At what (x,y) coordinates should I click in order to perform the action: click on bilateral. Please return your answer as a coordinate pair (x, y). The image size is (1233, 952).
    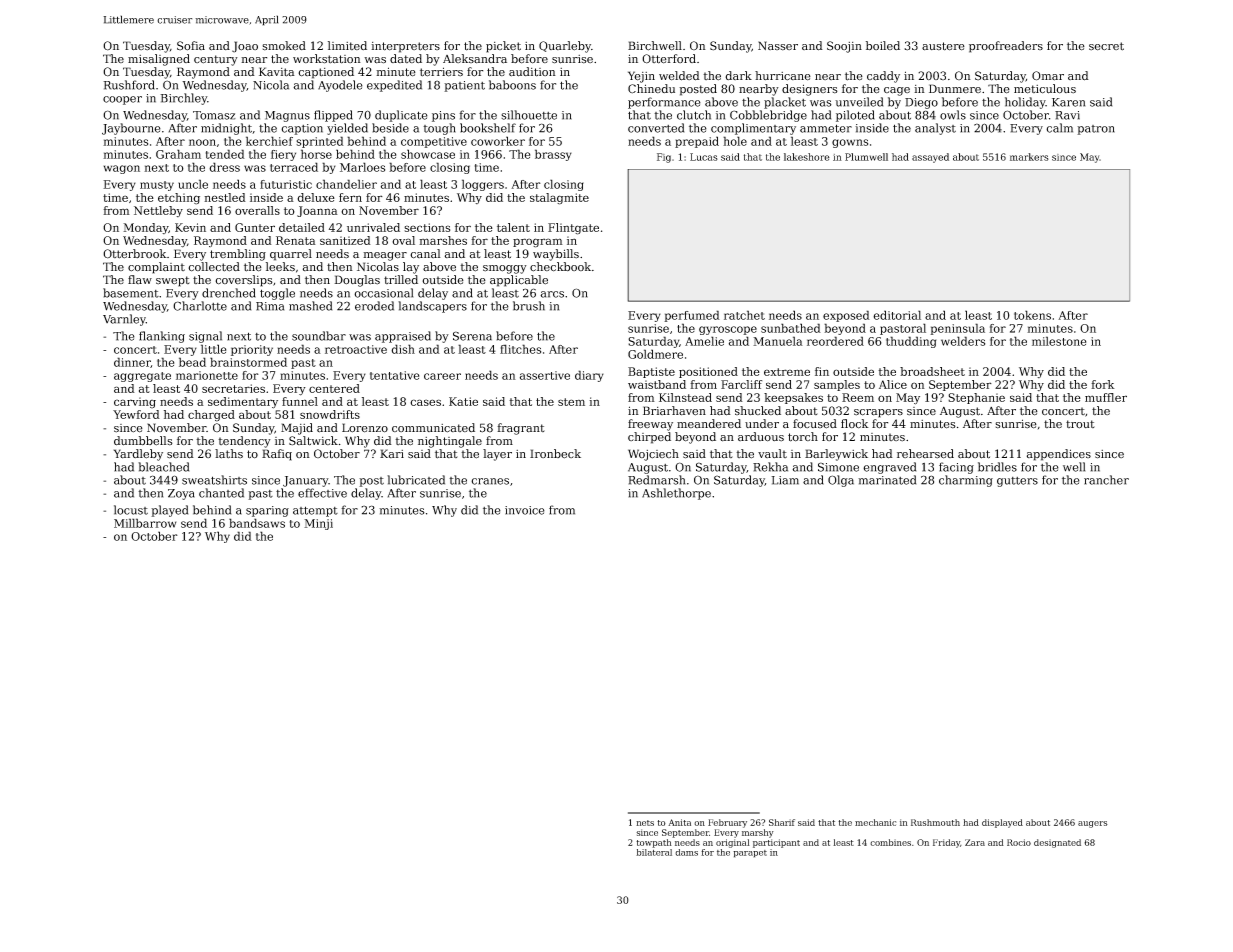
    Looking at the image, I should click on (654, 852).
